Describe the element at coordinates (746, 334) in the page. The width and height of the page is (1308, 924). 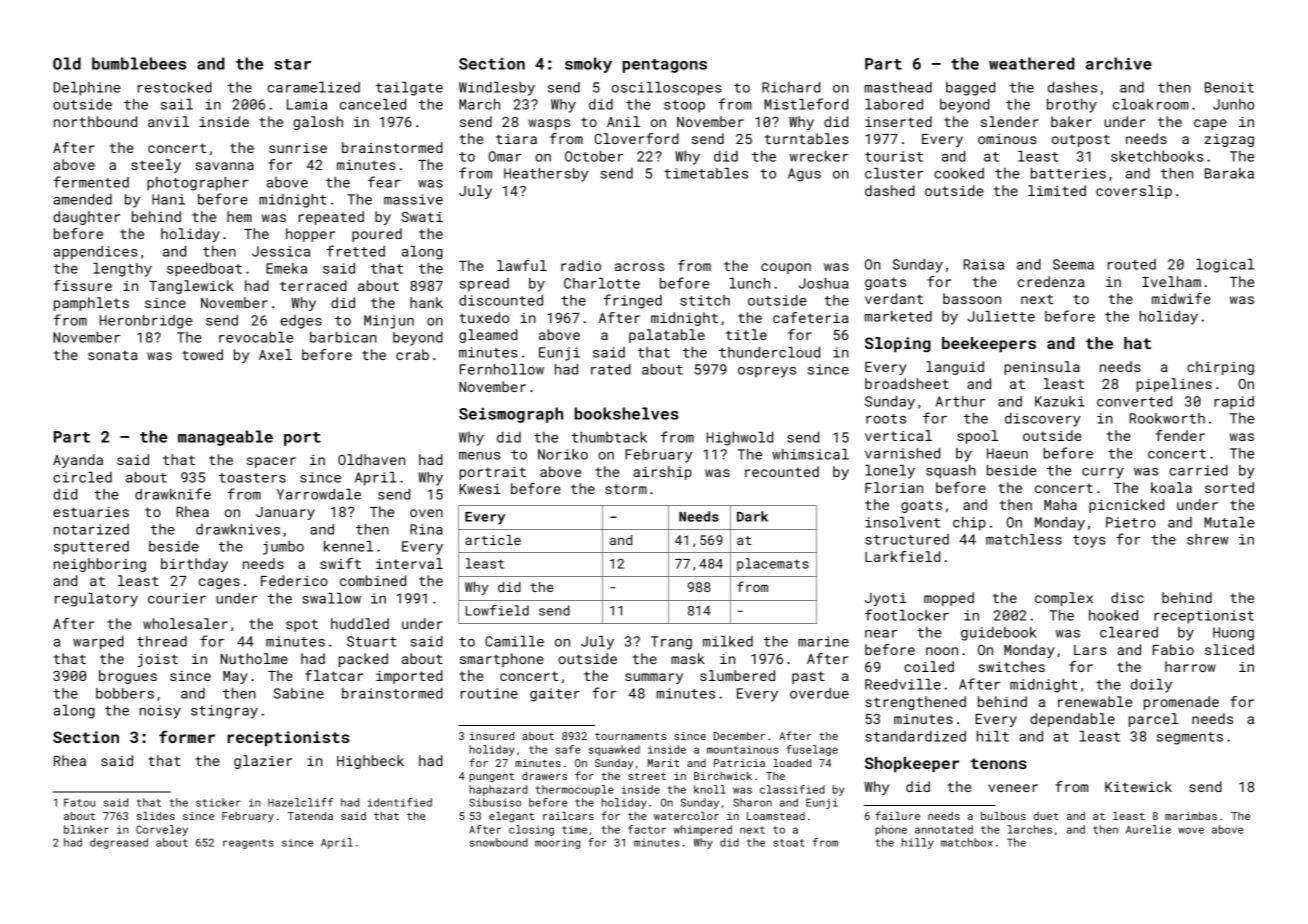
I see `title` at that location.
